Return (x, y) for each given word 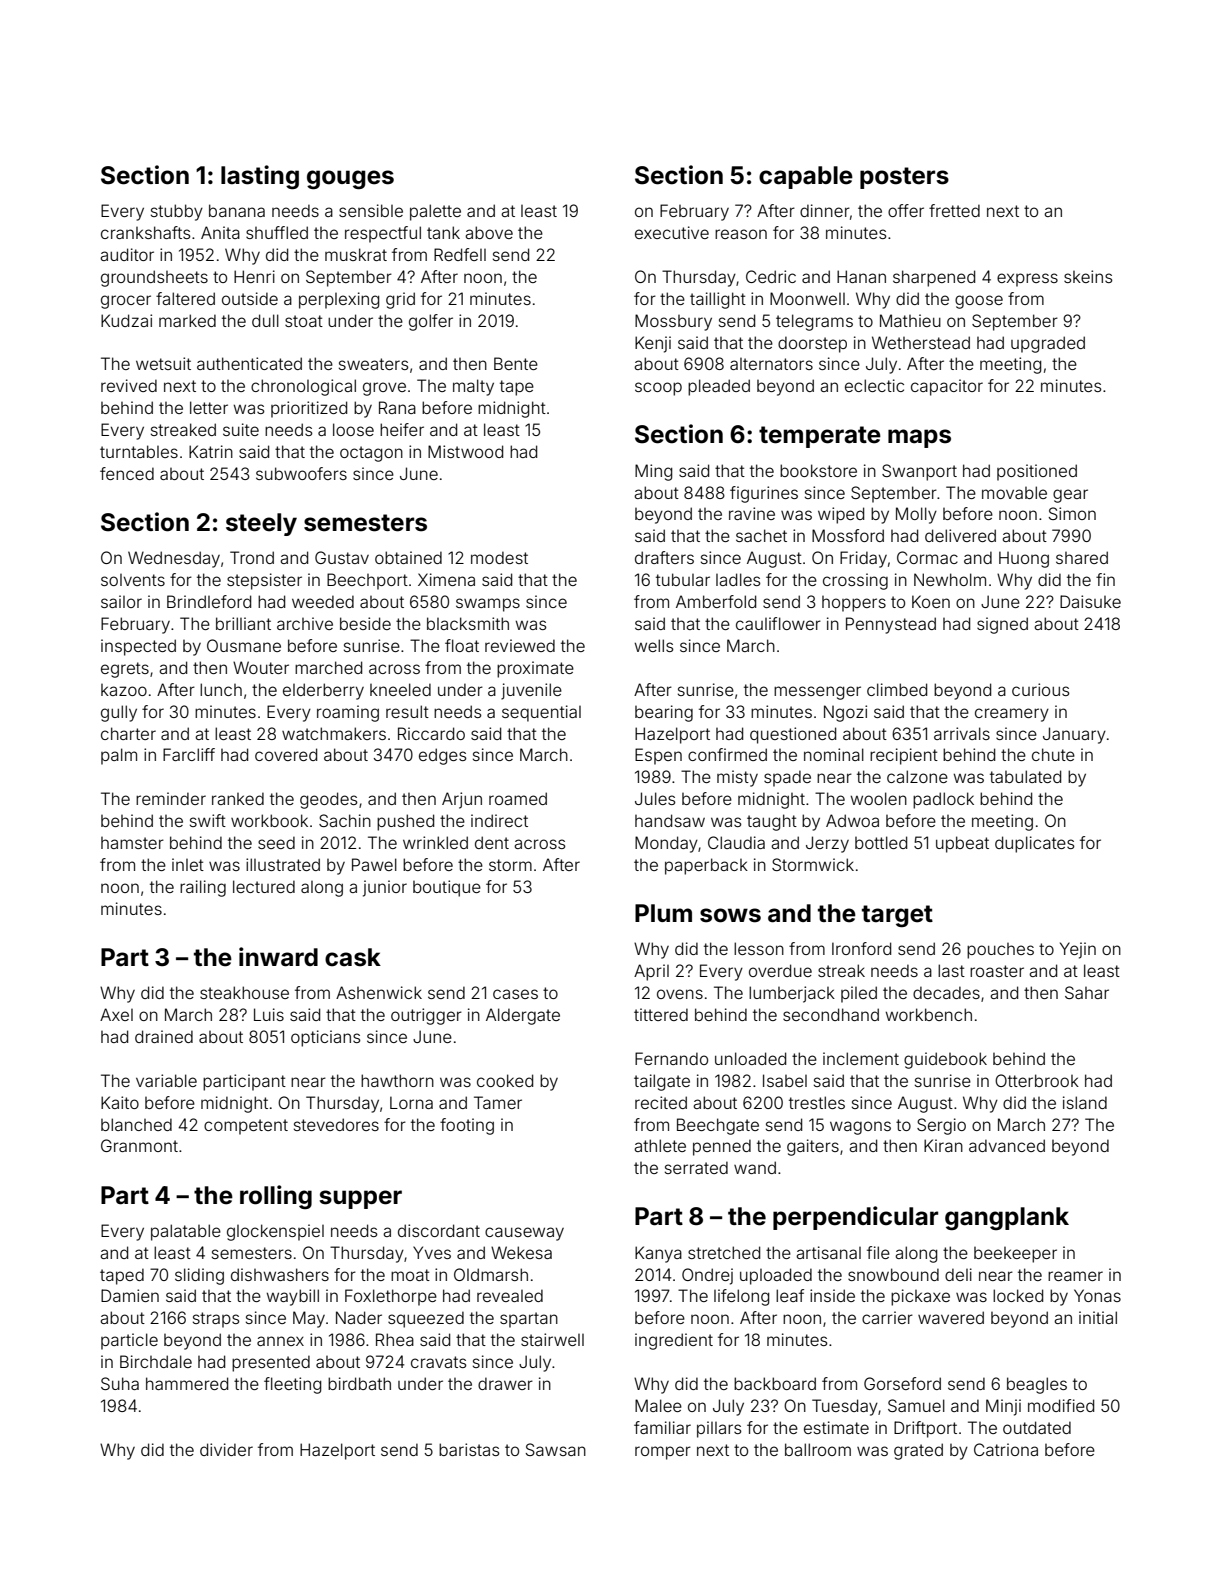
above (489, 232)
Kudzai (126, 320)
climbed (897, 689)
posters (904, 178)
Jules (655, 798)
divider (226, 1449)
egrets (125, 670)
